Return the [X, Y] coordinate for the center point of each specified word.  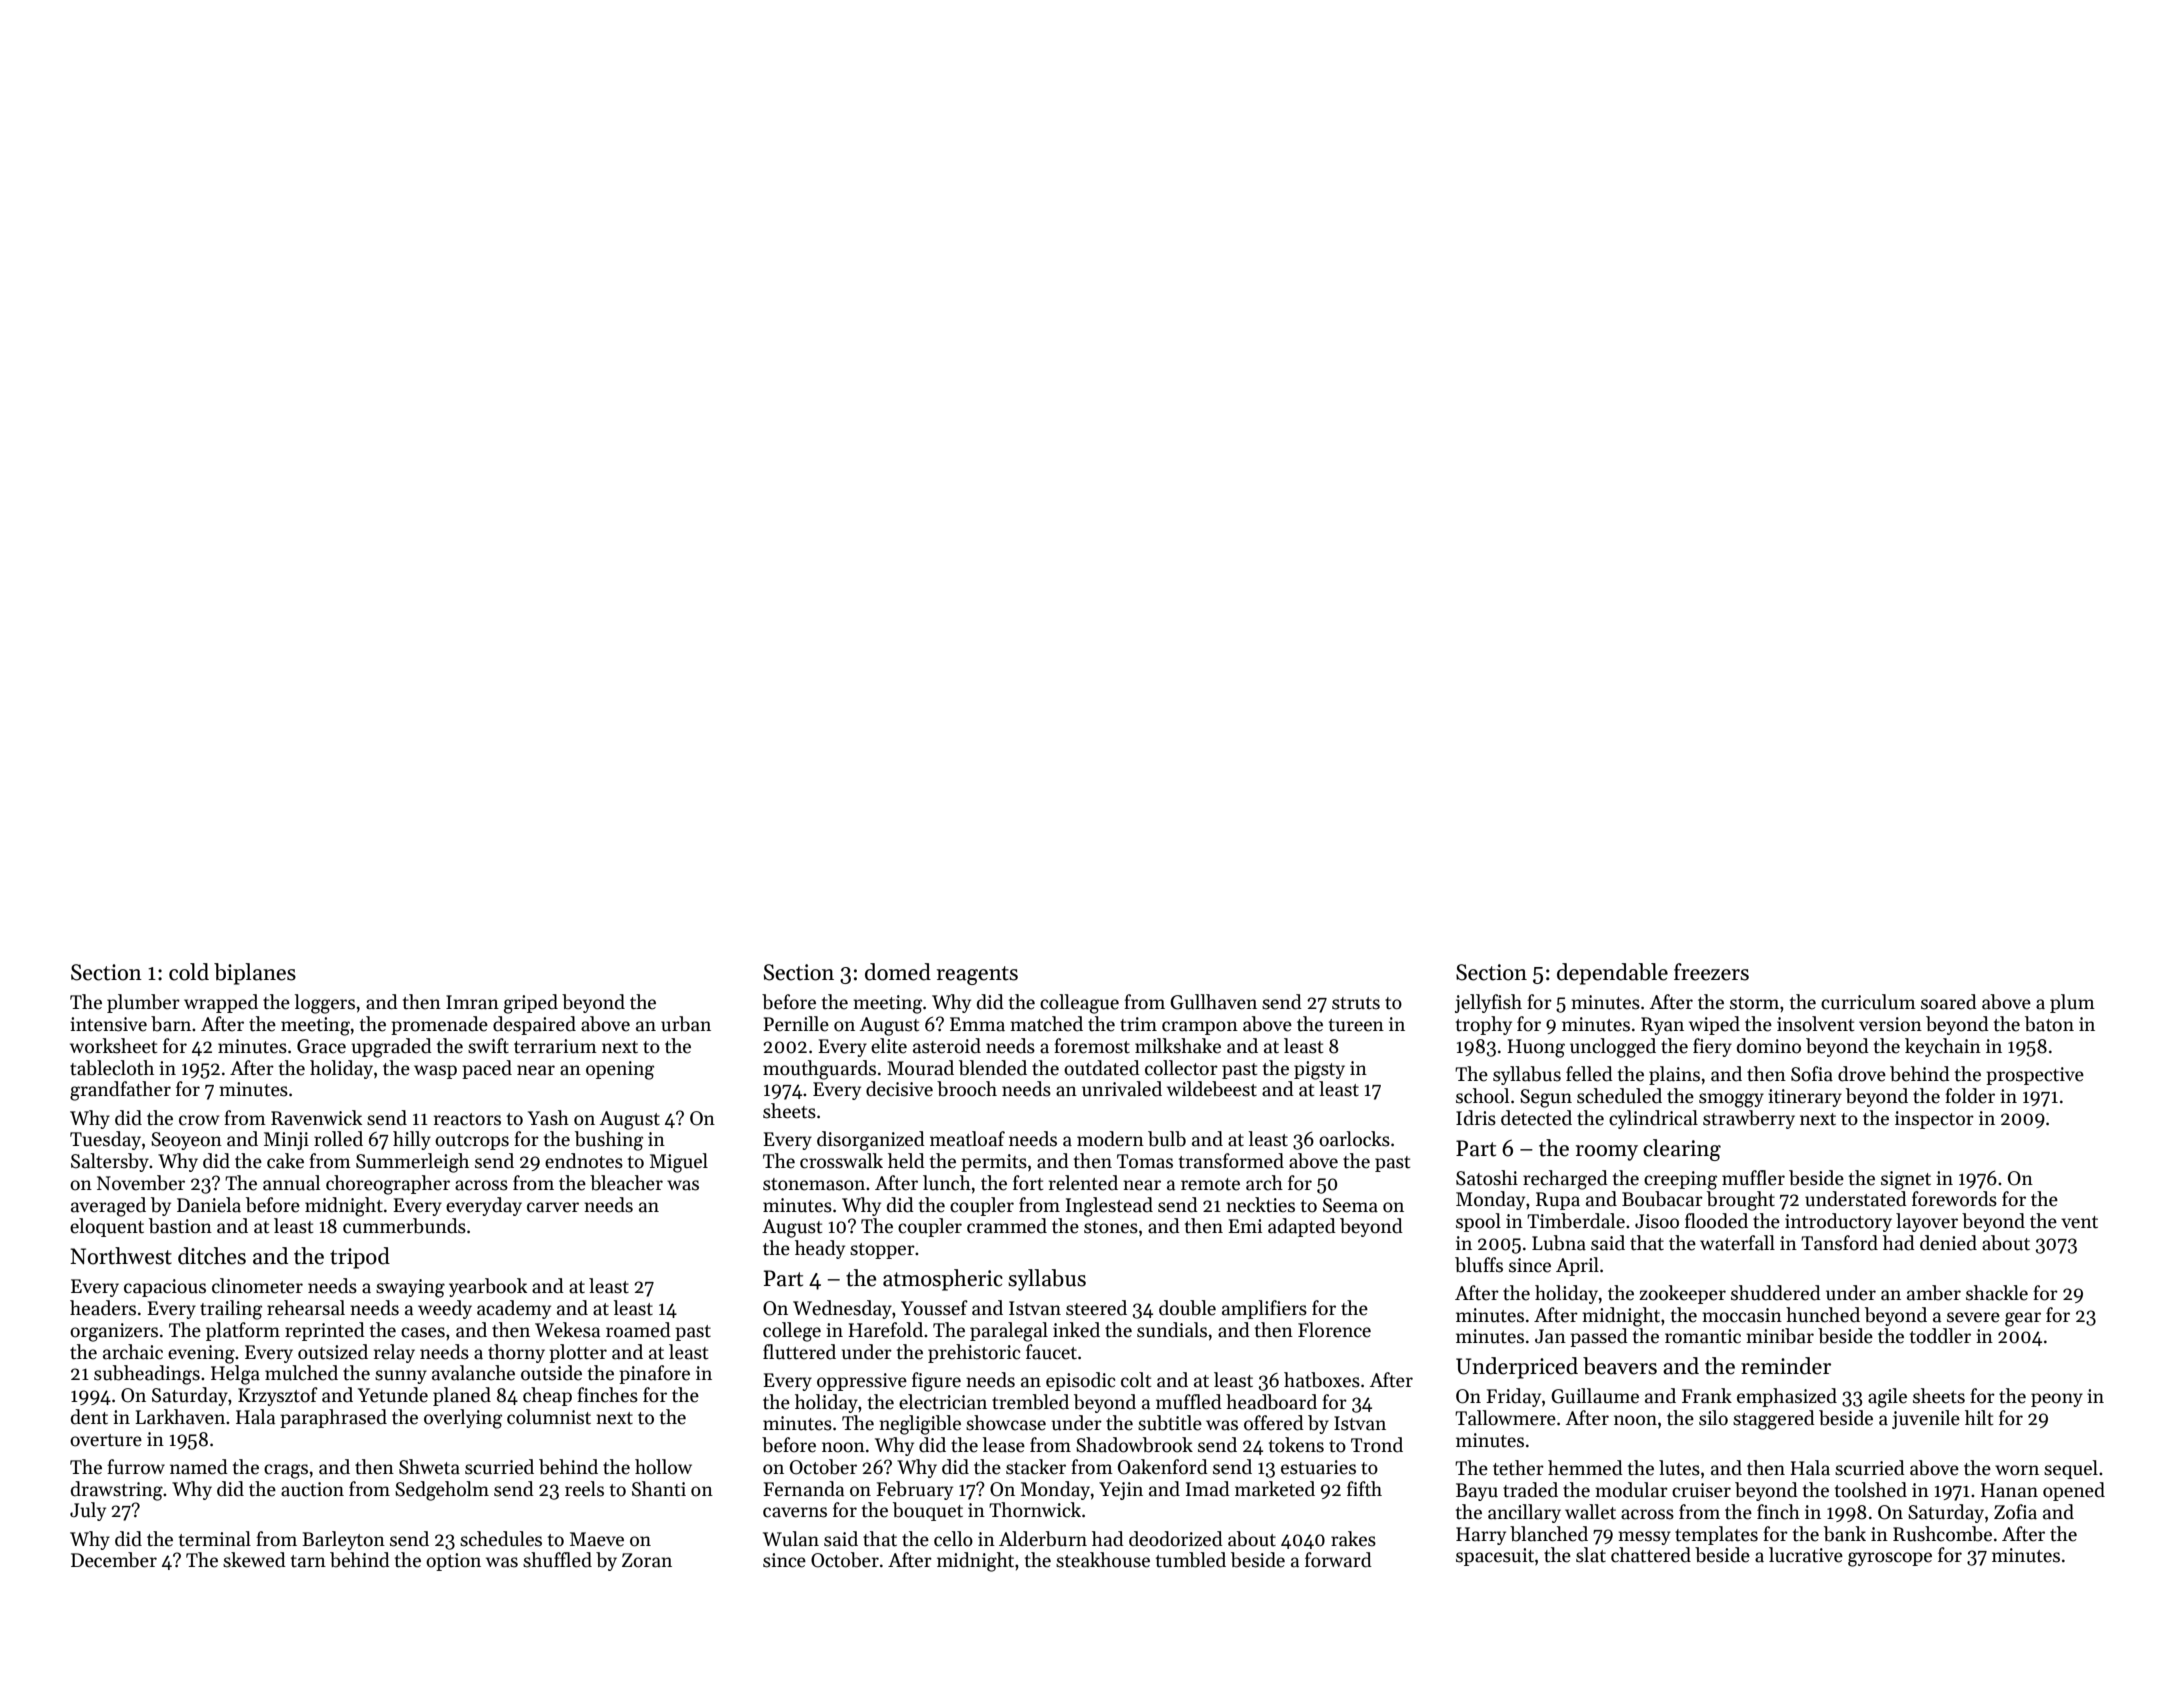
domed [898, 972]
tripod [360, 1258]
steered [1096, 1308]
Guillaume [1595, 1396]
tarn [308, 1561]
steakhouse [1103, 1560]
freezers [1711, 972]
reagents [977, 975]
